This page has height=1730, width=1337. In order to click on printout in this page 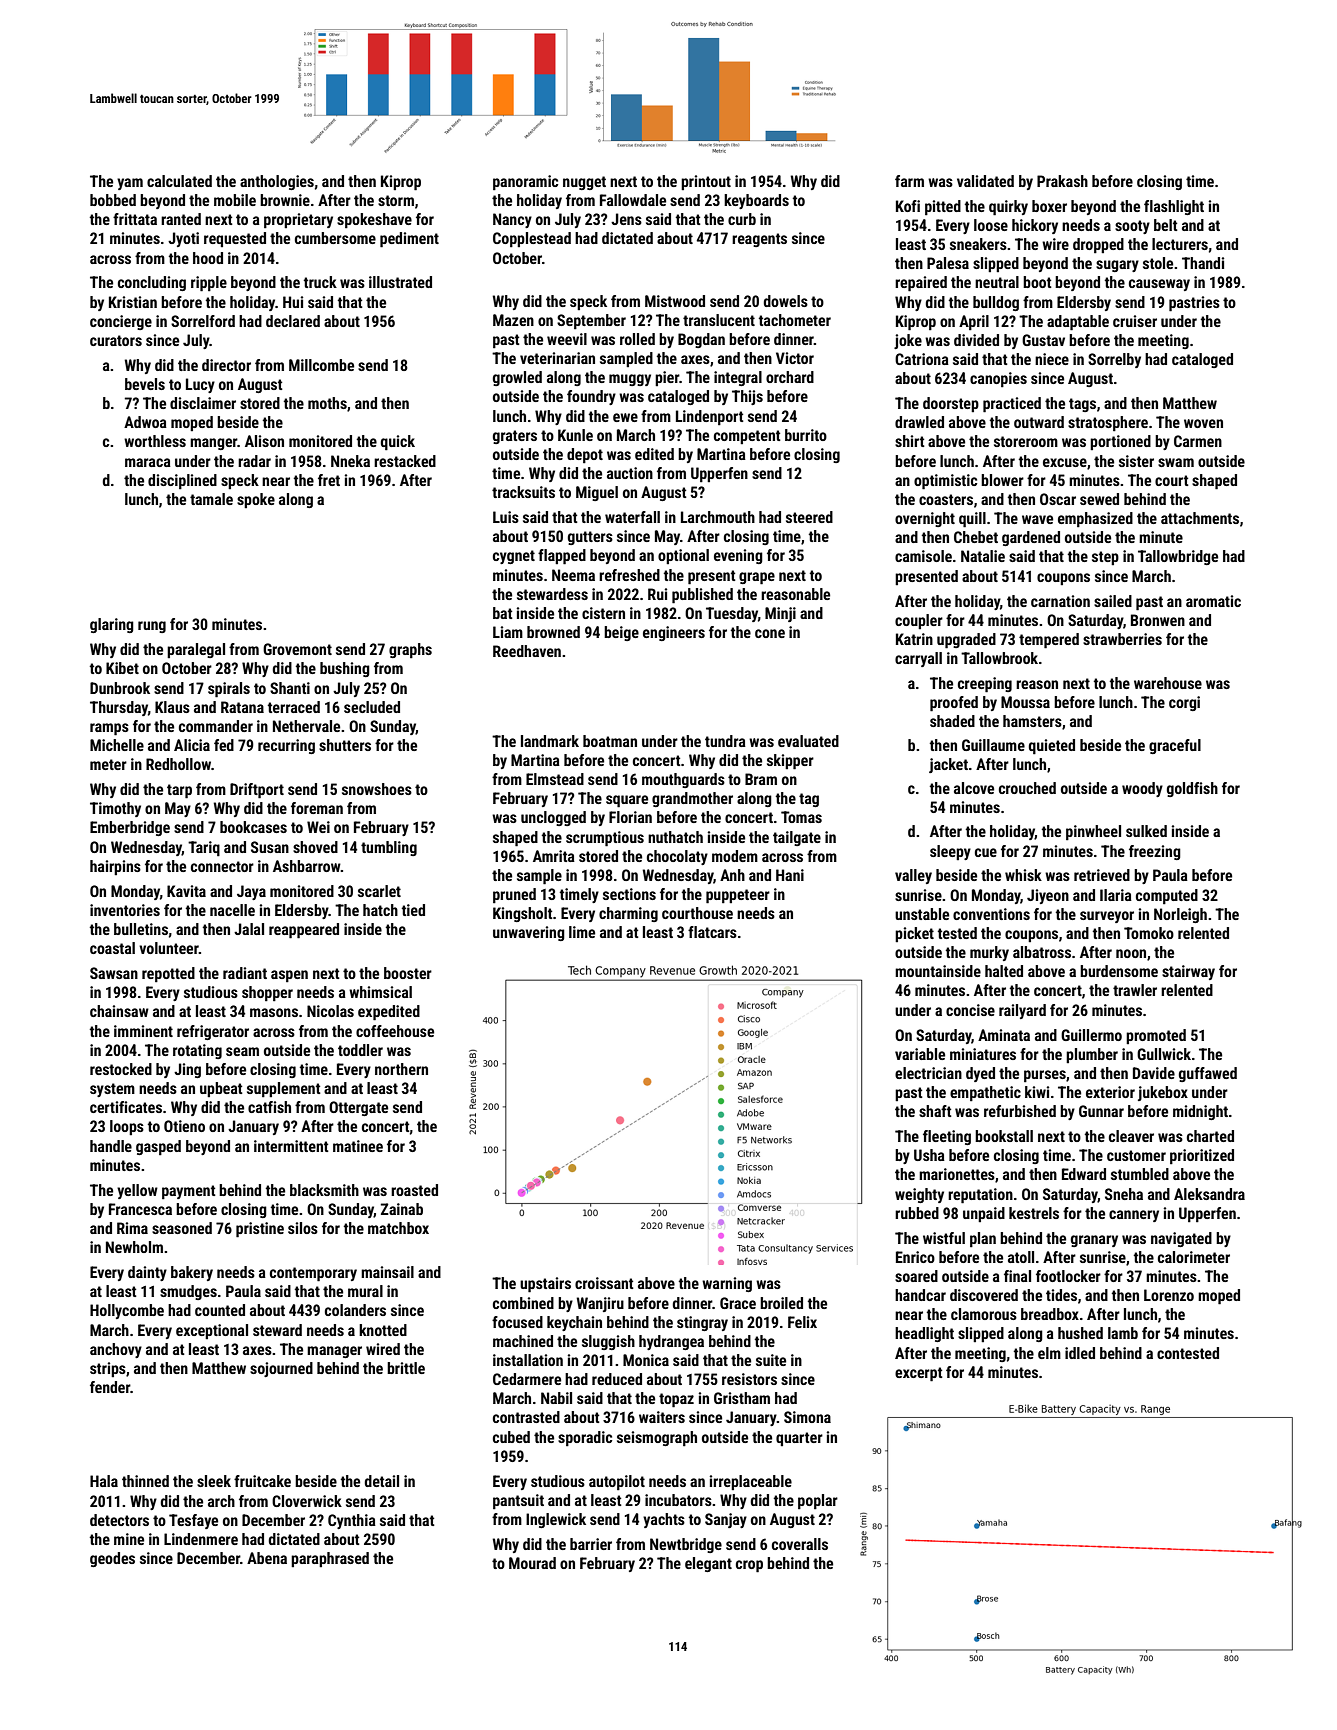, I will do `click(706, 182)`.
